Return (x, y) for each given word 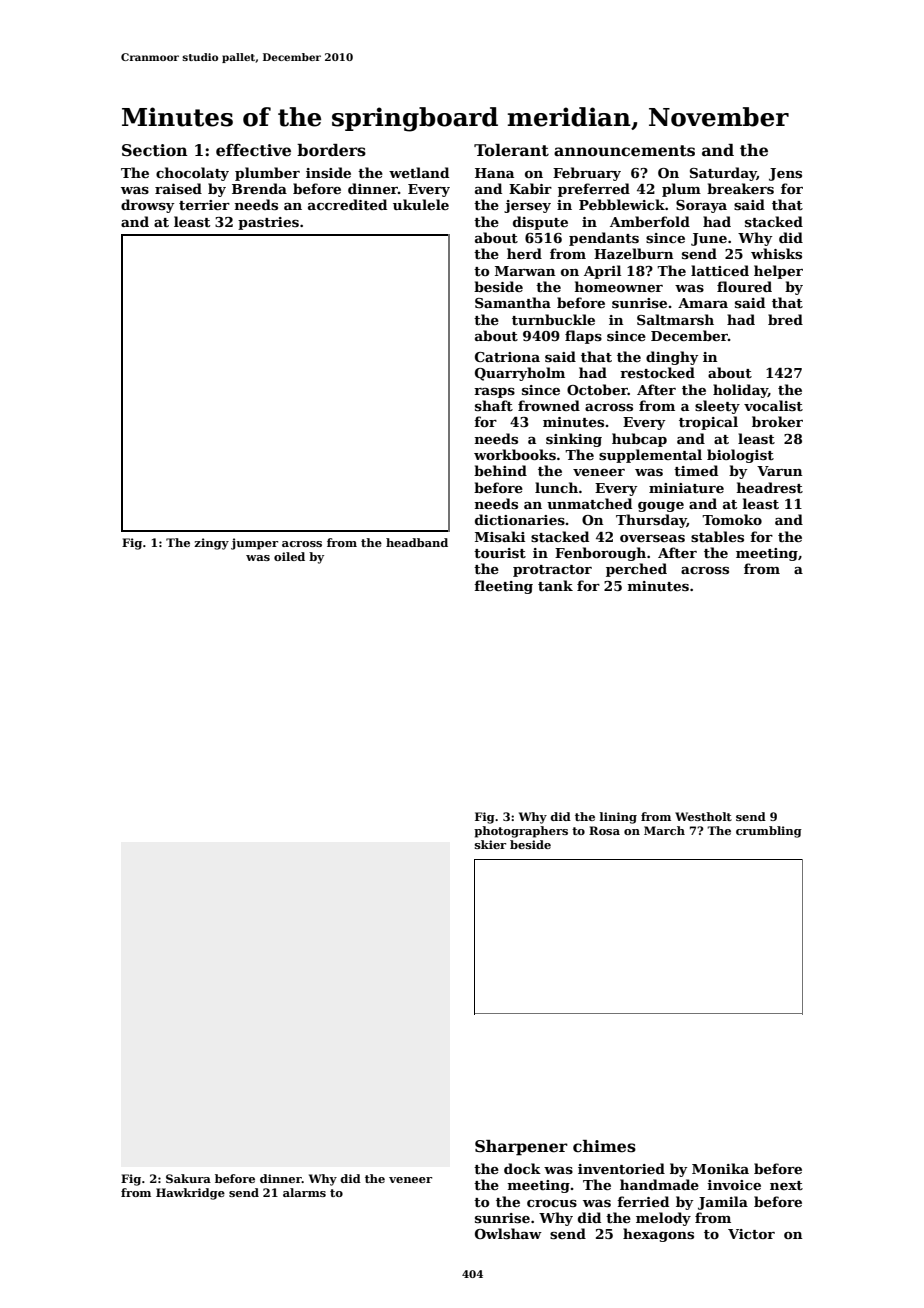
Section (155, 150)
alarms (304, 1192)
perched (636, 570)
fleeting (503, 587)
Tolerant (511, 150)
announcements (624, 151)
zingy (211, 544)
